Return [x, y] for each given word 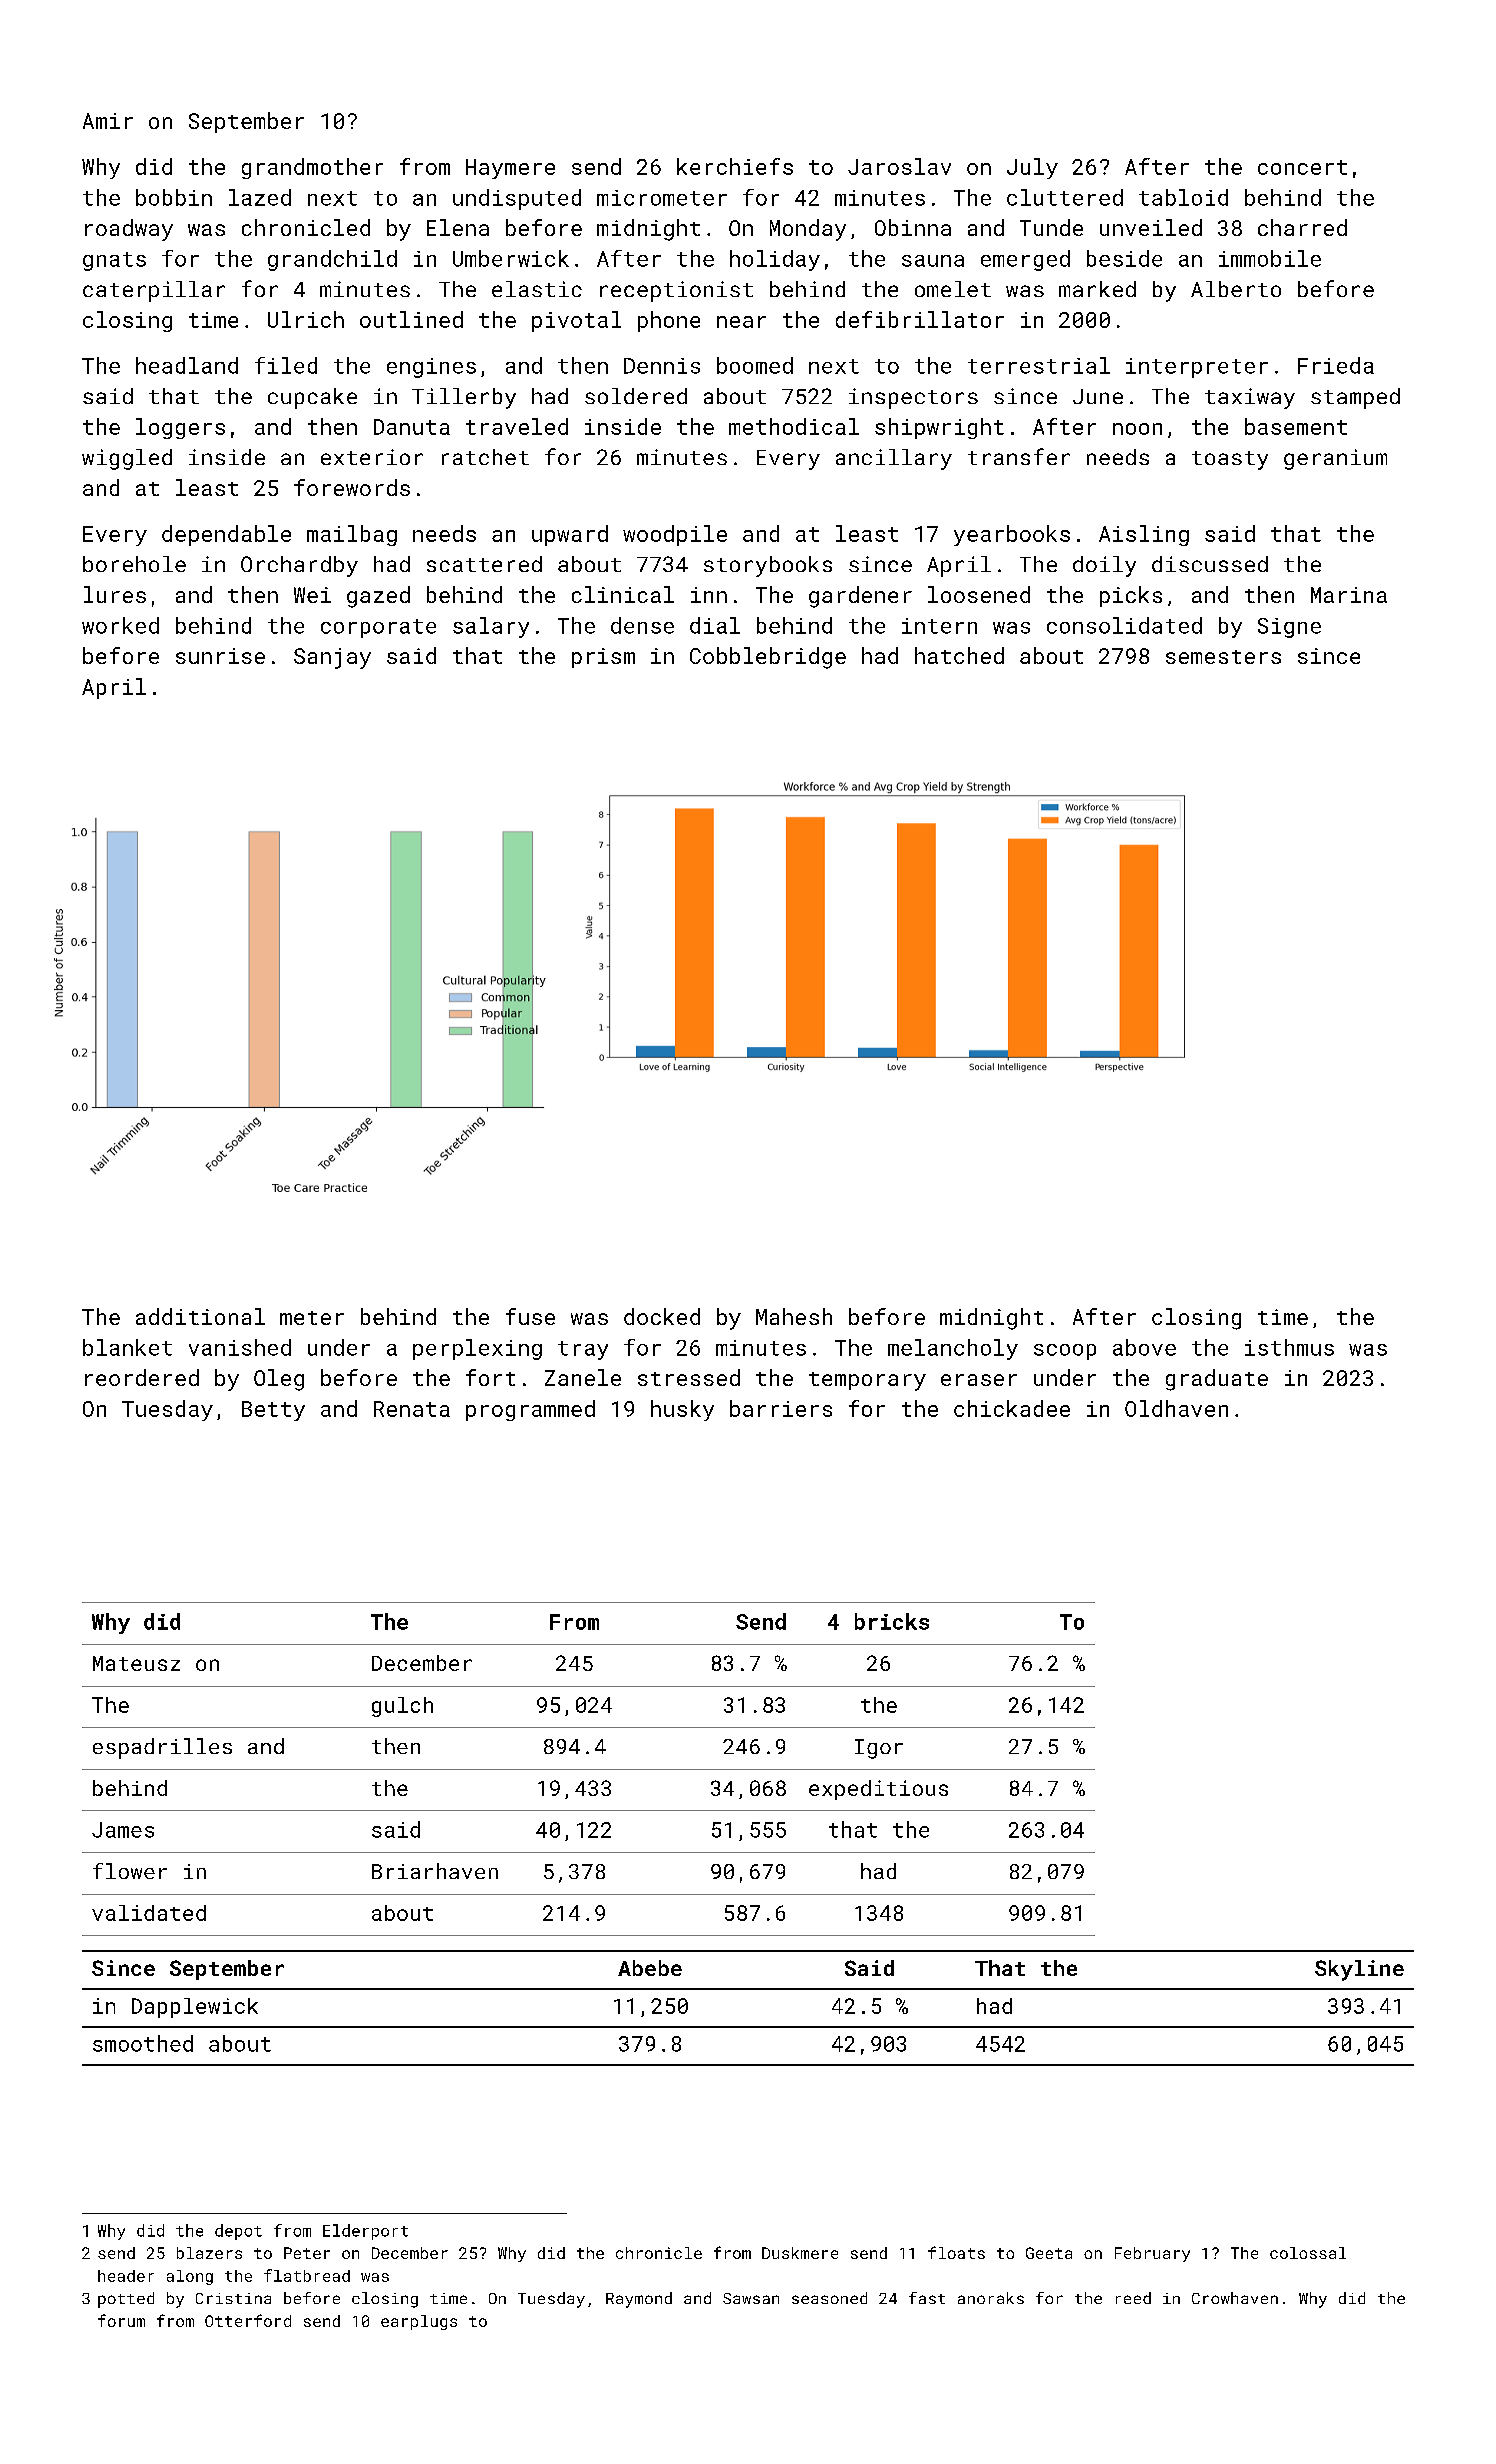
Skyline [1359, 1970]
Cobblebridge [768, 658]
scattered [484, 564]
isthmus [1289, 1347]
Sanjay [332, 658]
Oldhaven [1176, 1408]
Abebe [650, 1968]
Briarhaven [435, 1871]
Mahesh [794, 1316]
